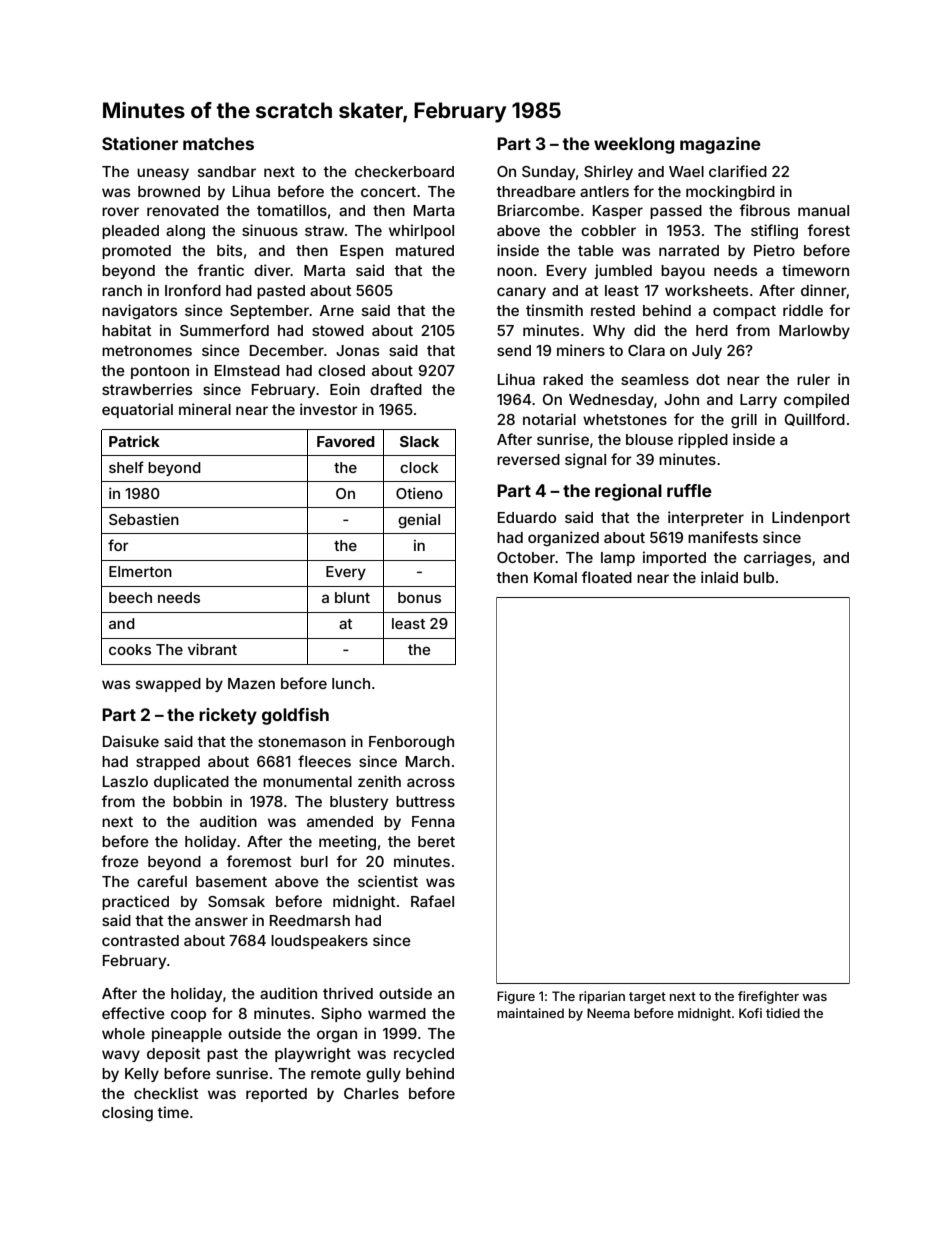 This page has height=1233, width=952. I want to click on Fenborough, so click(411, 743).
